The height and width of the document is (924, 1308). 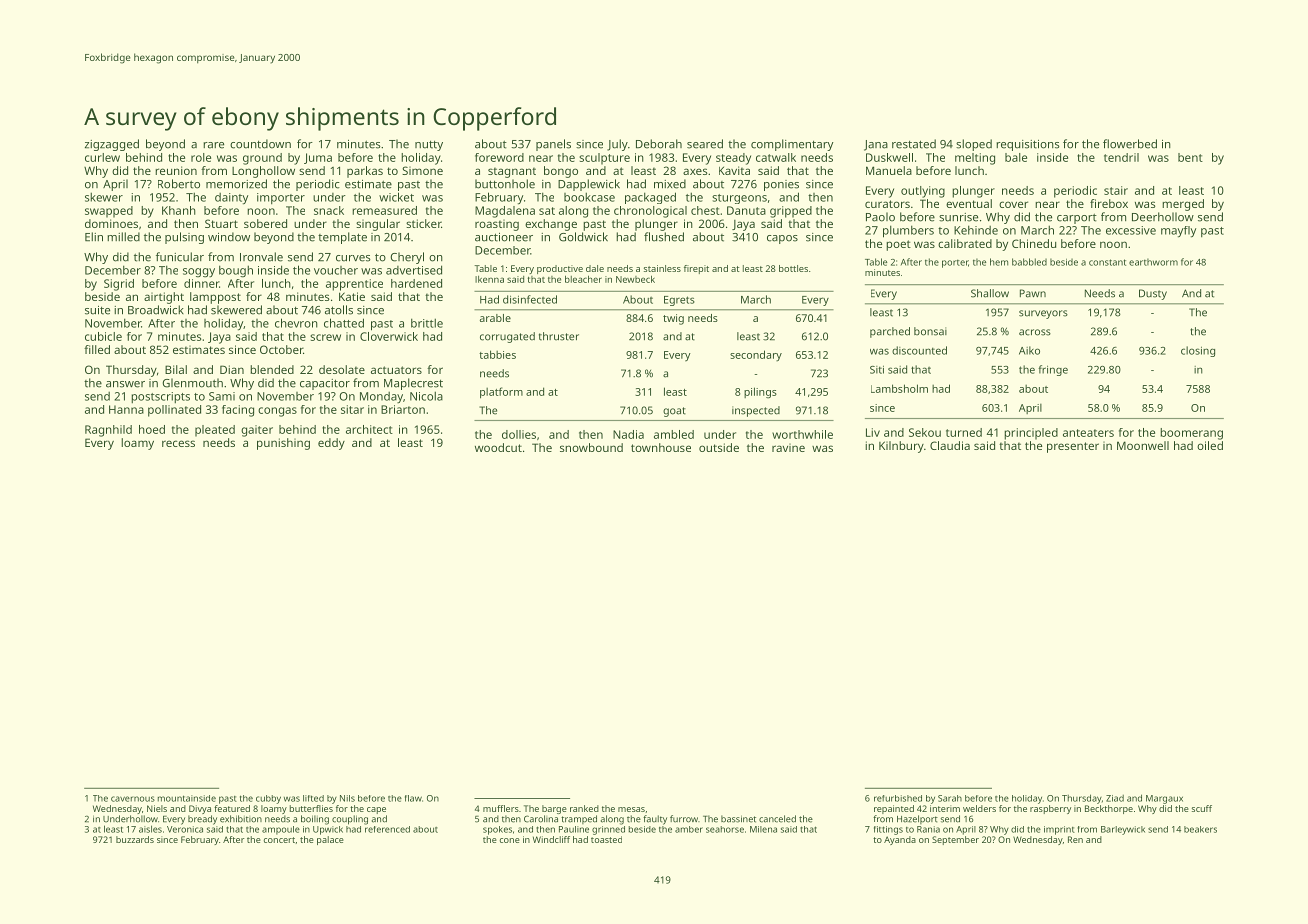 What do you see at coordinates (950, 798) in the document?
I see `Sarah` at bounding box center [950, 798].
